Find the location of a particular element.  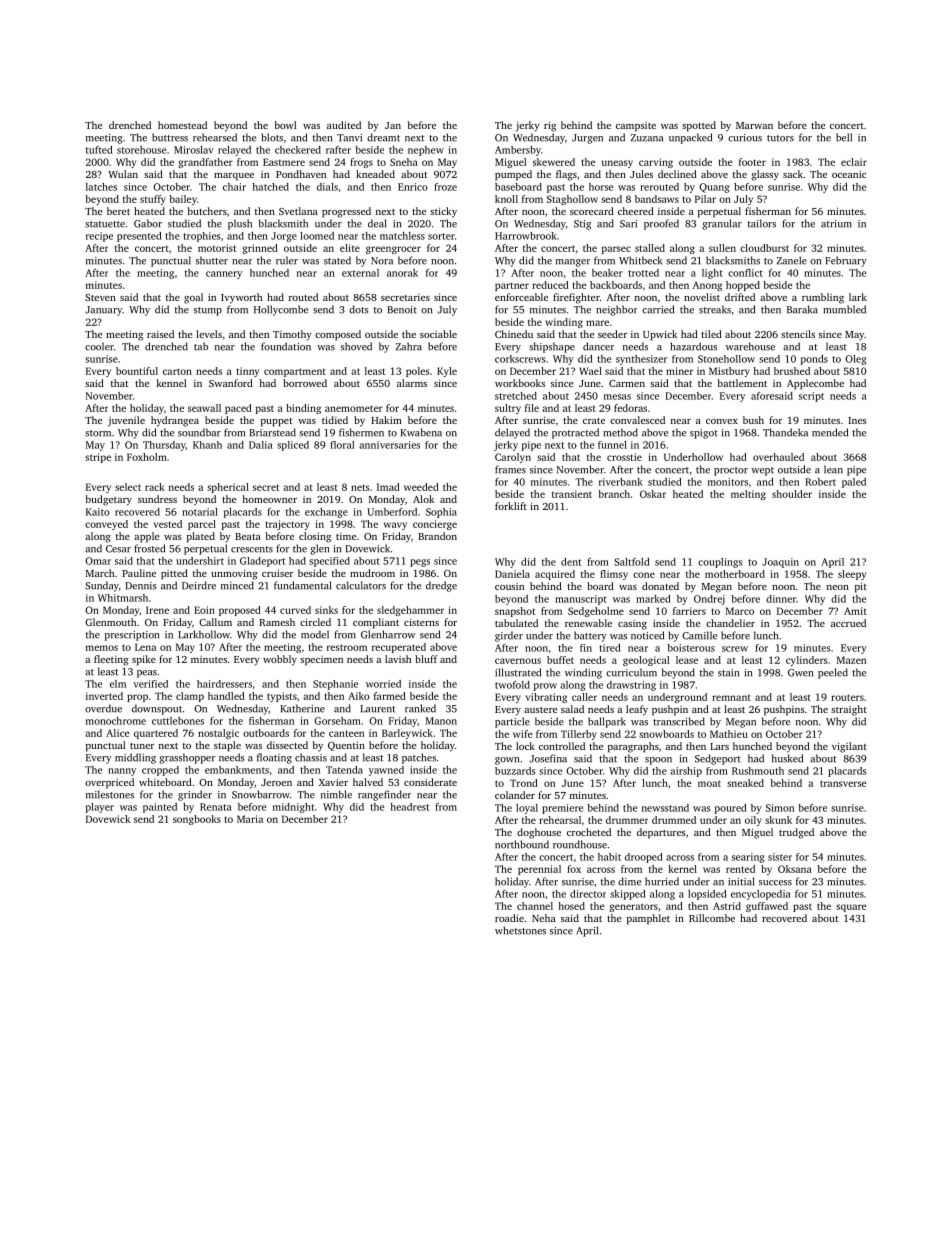

sister is located at coordinates (780, 857).
